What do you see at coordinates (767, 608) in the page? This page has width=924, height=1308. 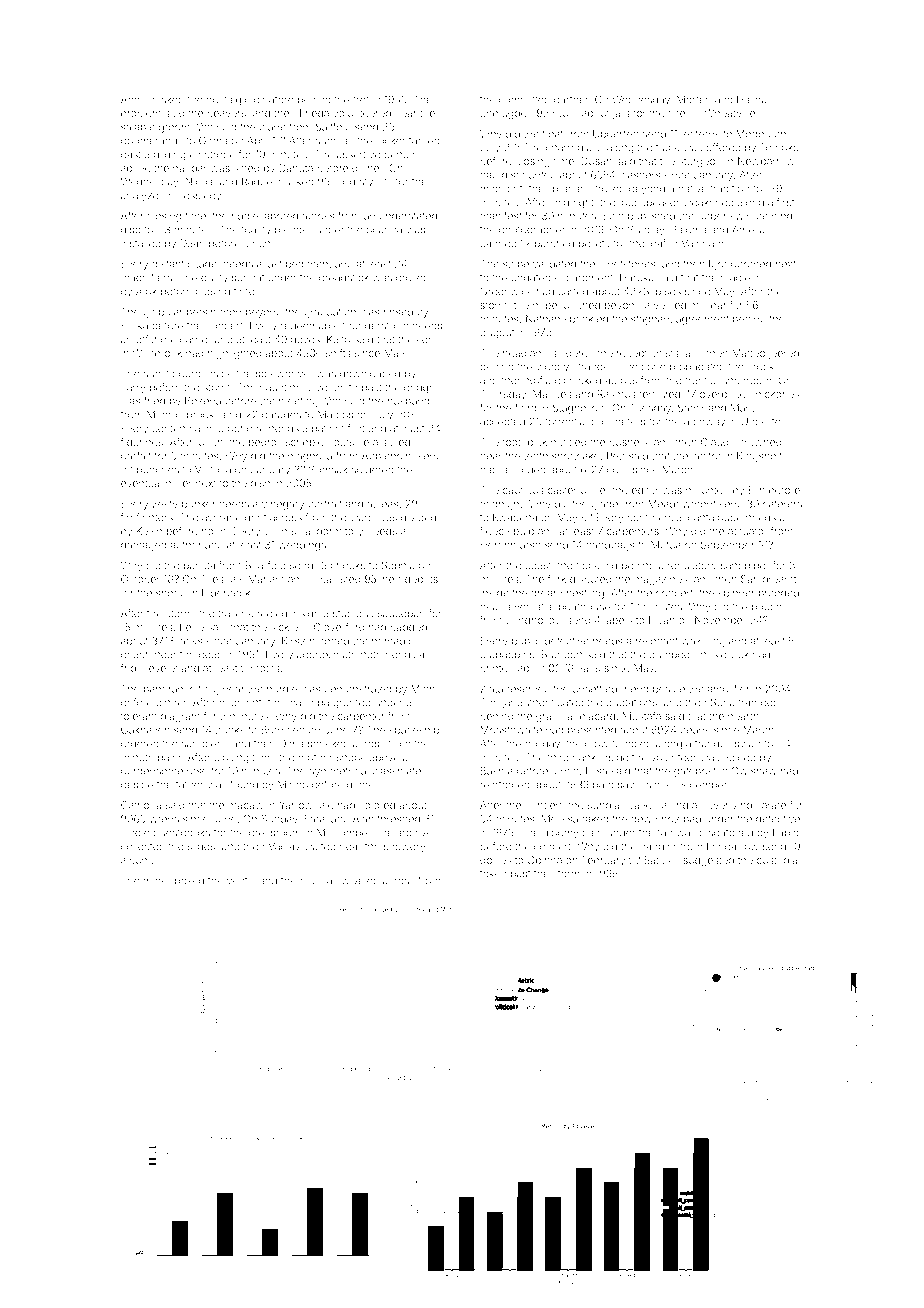 I see `pouch` at bounding box center [767, 608].
